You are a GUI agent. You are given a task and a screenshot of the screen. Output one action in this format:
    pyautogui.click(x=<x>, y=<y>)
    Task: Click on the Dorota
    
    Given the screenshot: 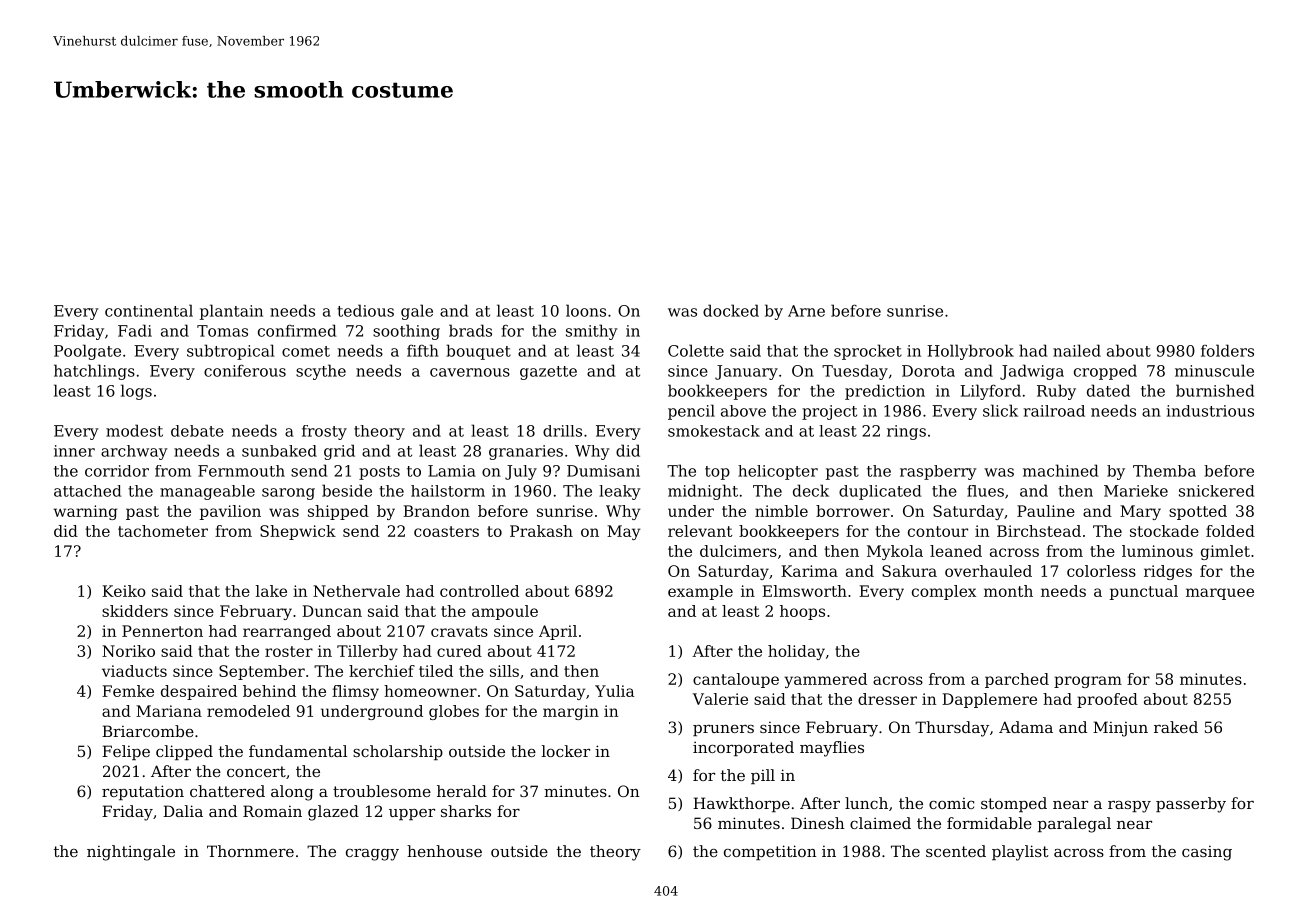 What is the action you would take?
    pyautogui.click(x=928, y=371)
